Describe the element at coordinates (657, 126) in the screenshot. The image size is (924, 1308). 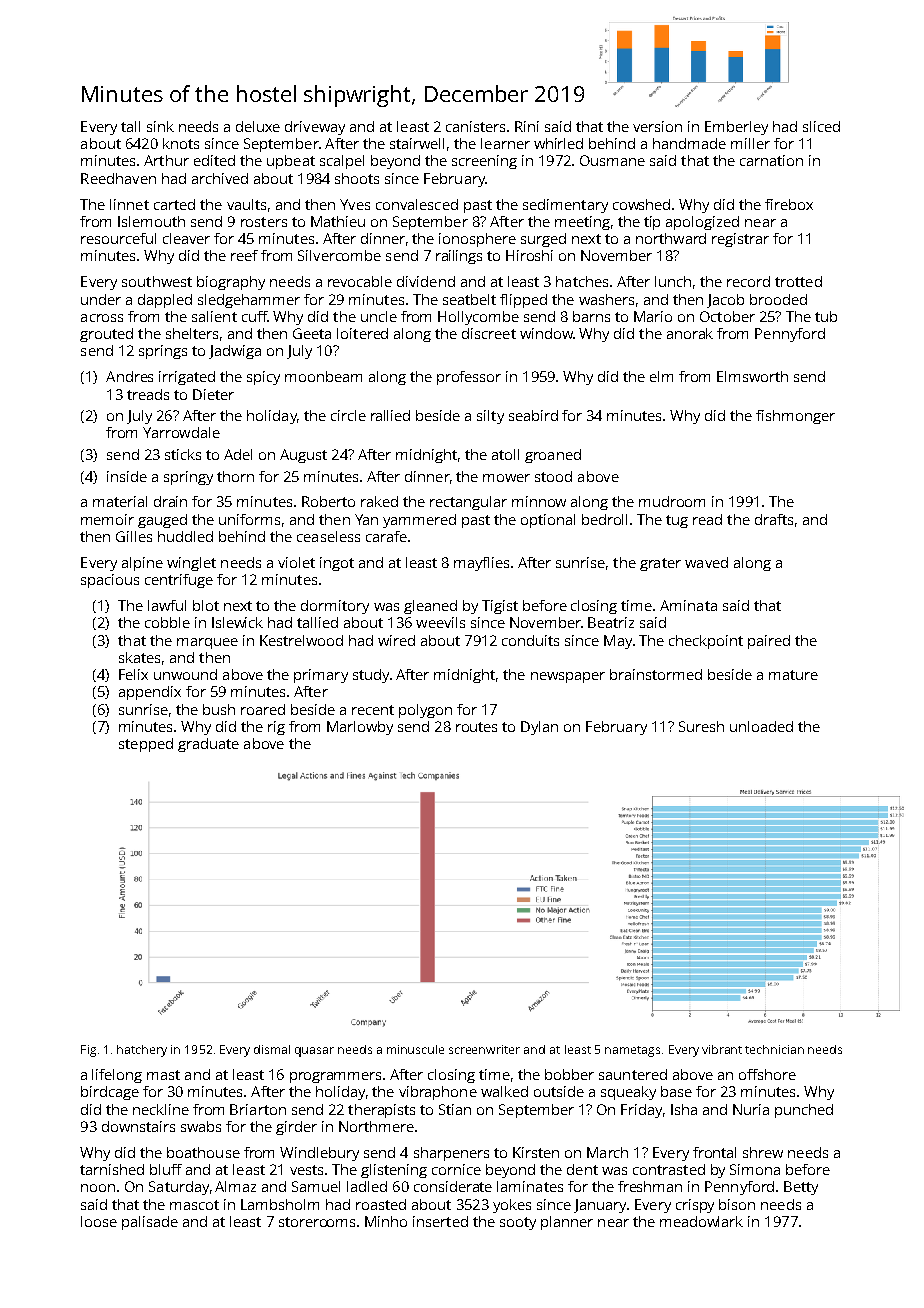
I see `version` at that location.
